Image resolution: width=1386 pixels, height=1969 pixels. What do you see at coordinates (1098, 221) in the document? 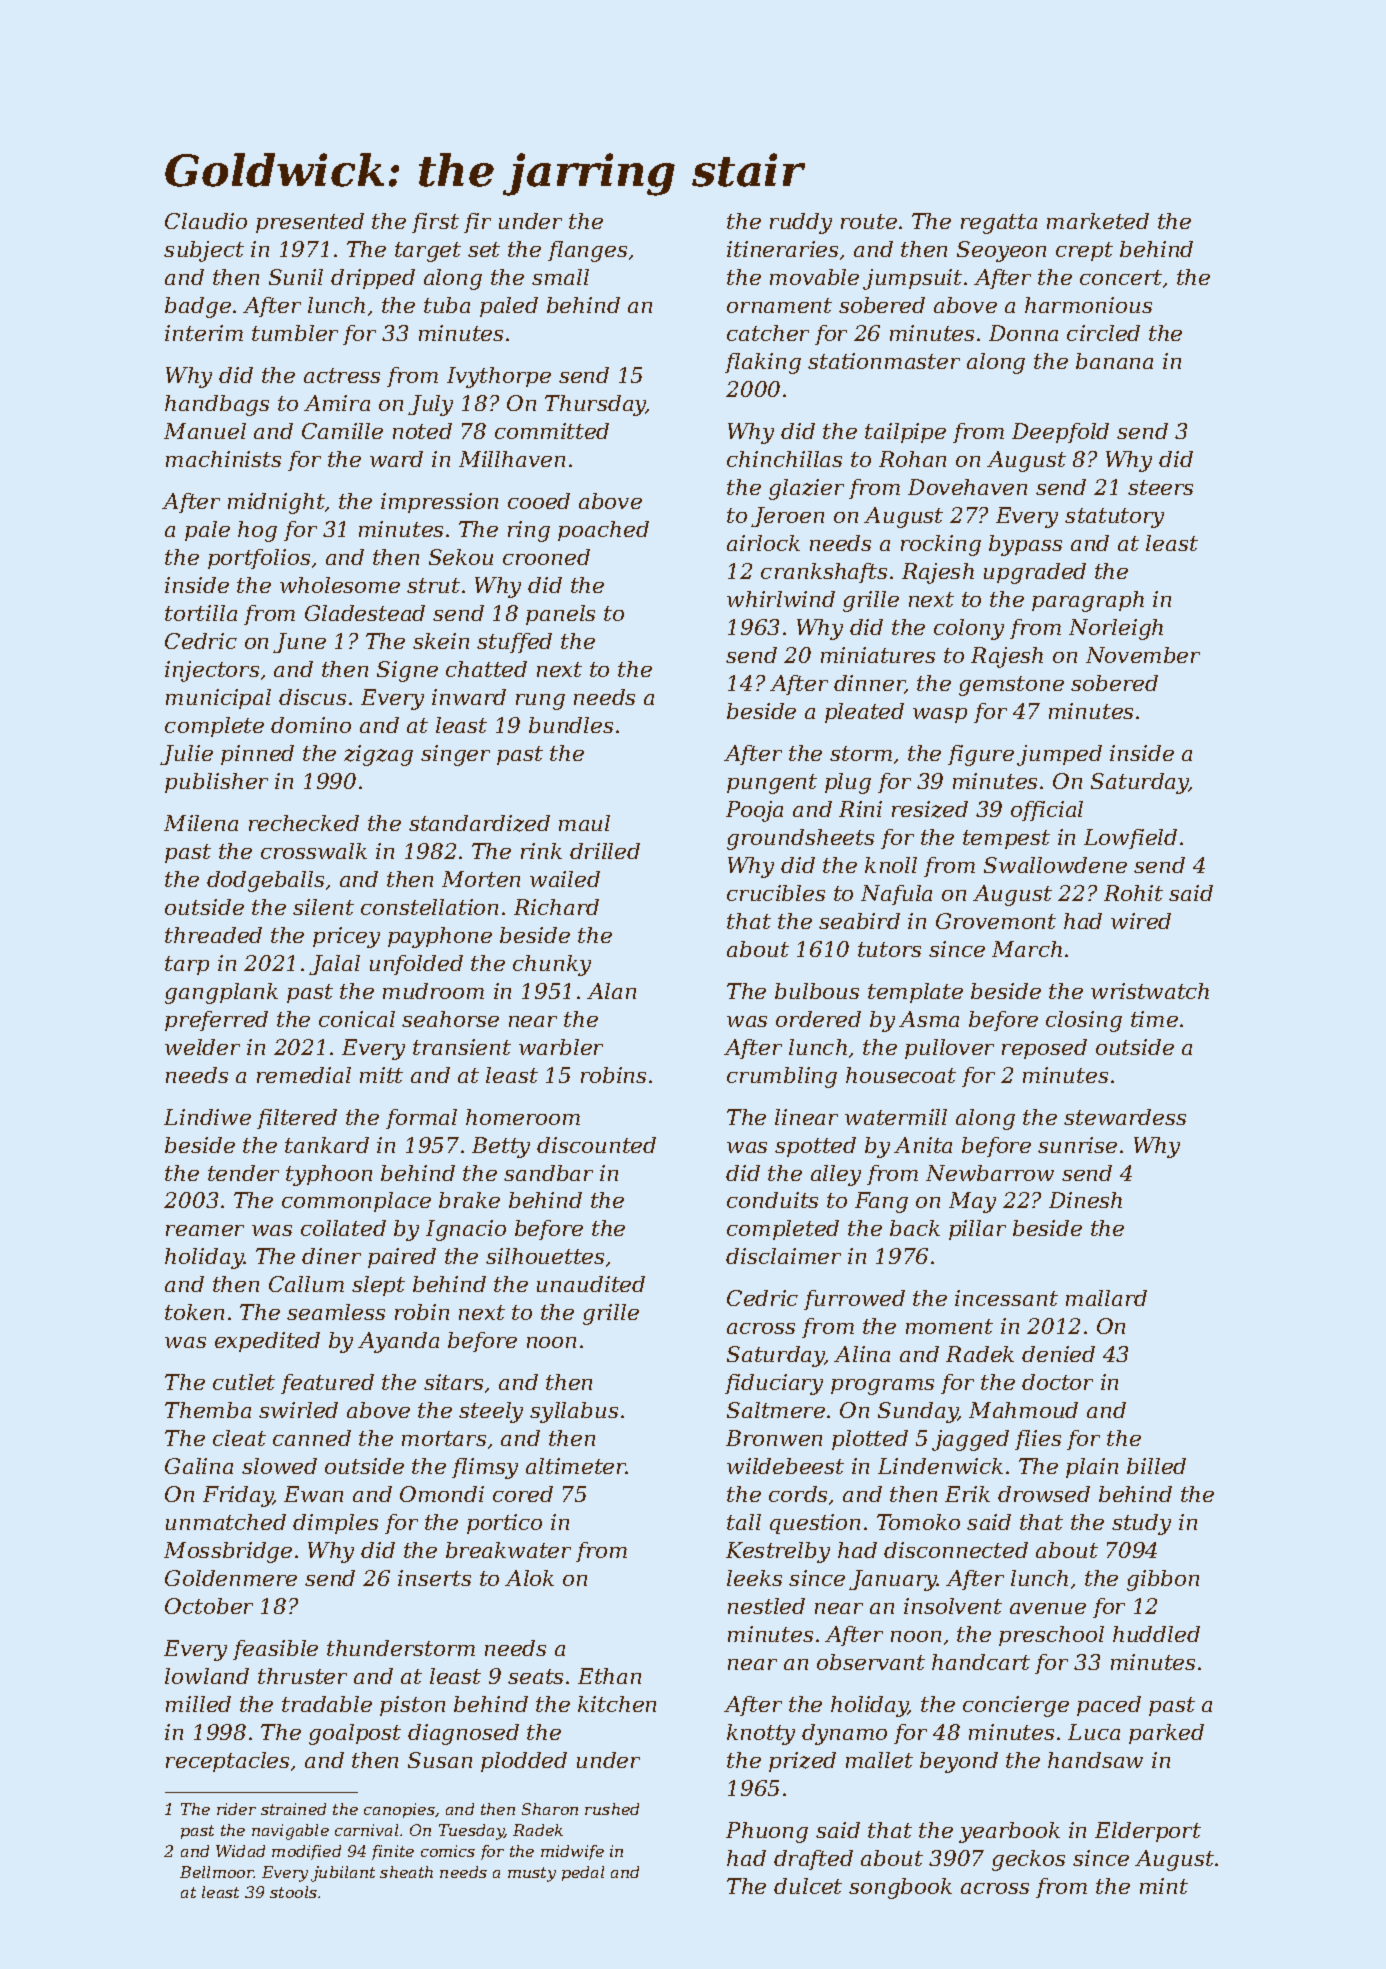
I see `marketed` at bounding box center [1098, 221].
